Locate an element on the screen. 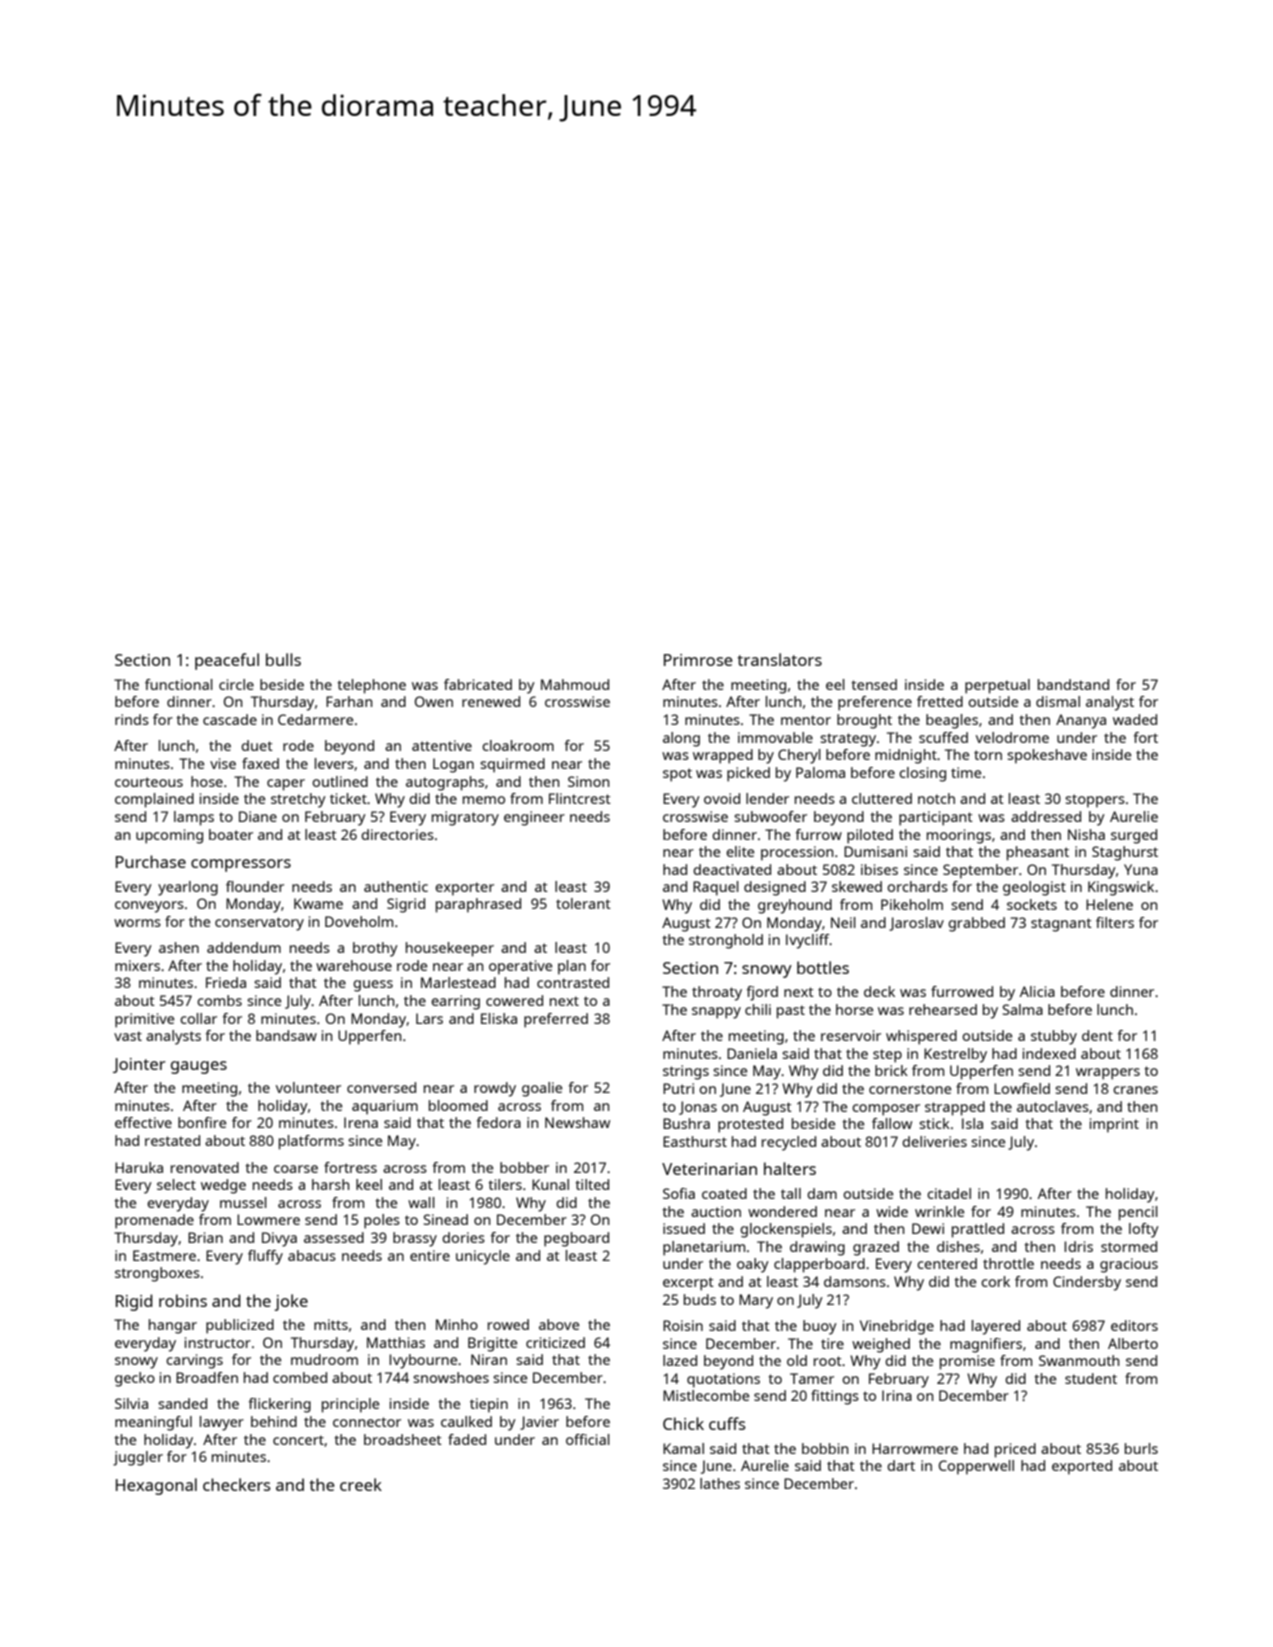 This screenshot has width=1273, height=1647. fedora is located at coordinates (499, 1122).
